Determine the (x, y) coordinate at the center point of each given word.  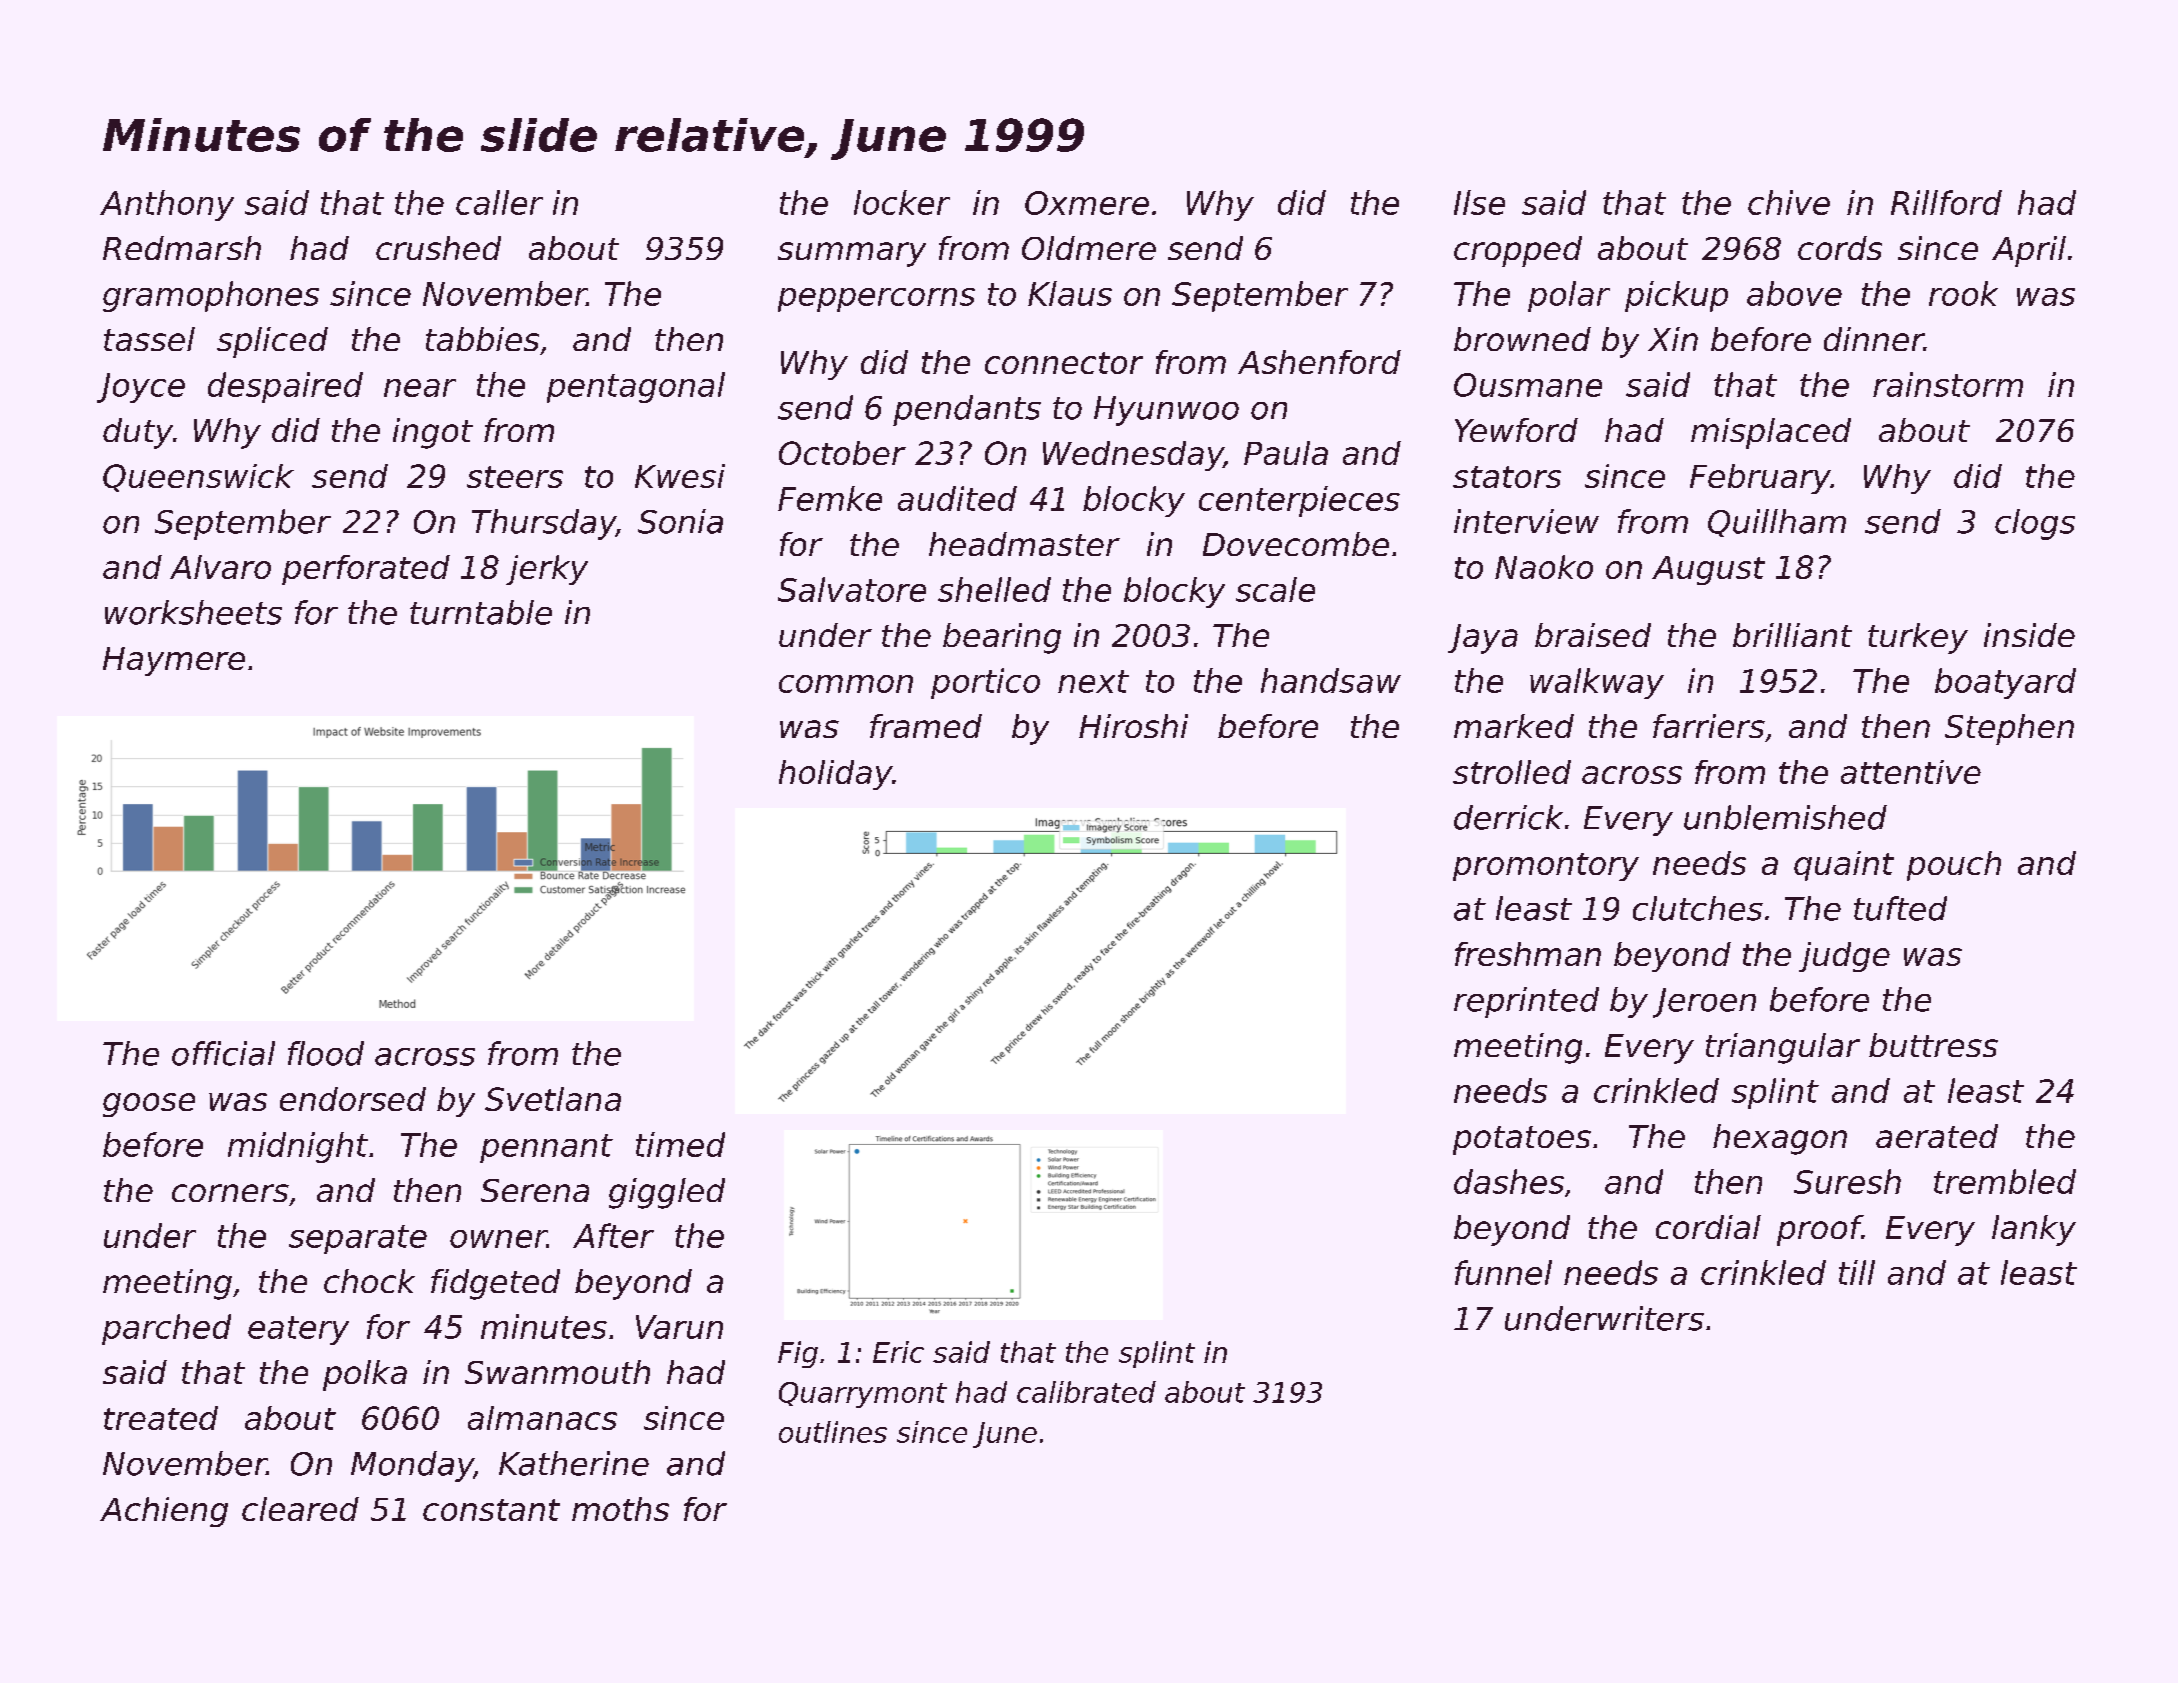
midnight (298, 1147)
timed (680, 1144)
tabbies (482, 339)
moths (620, 1509)
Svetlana (553, 1099)
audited (957, 498)
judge (1844, 957)
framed (926, 726)
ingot (433, 433)
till (1857, 1272)
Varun (679, 1327)
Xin (1673, 339)
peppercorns (876, 300)
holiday (835, 775)
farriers (1709, 726)
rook (1963, 293)
